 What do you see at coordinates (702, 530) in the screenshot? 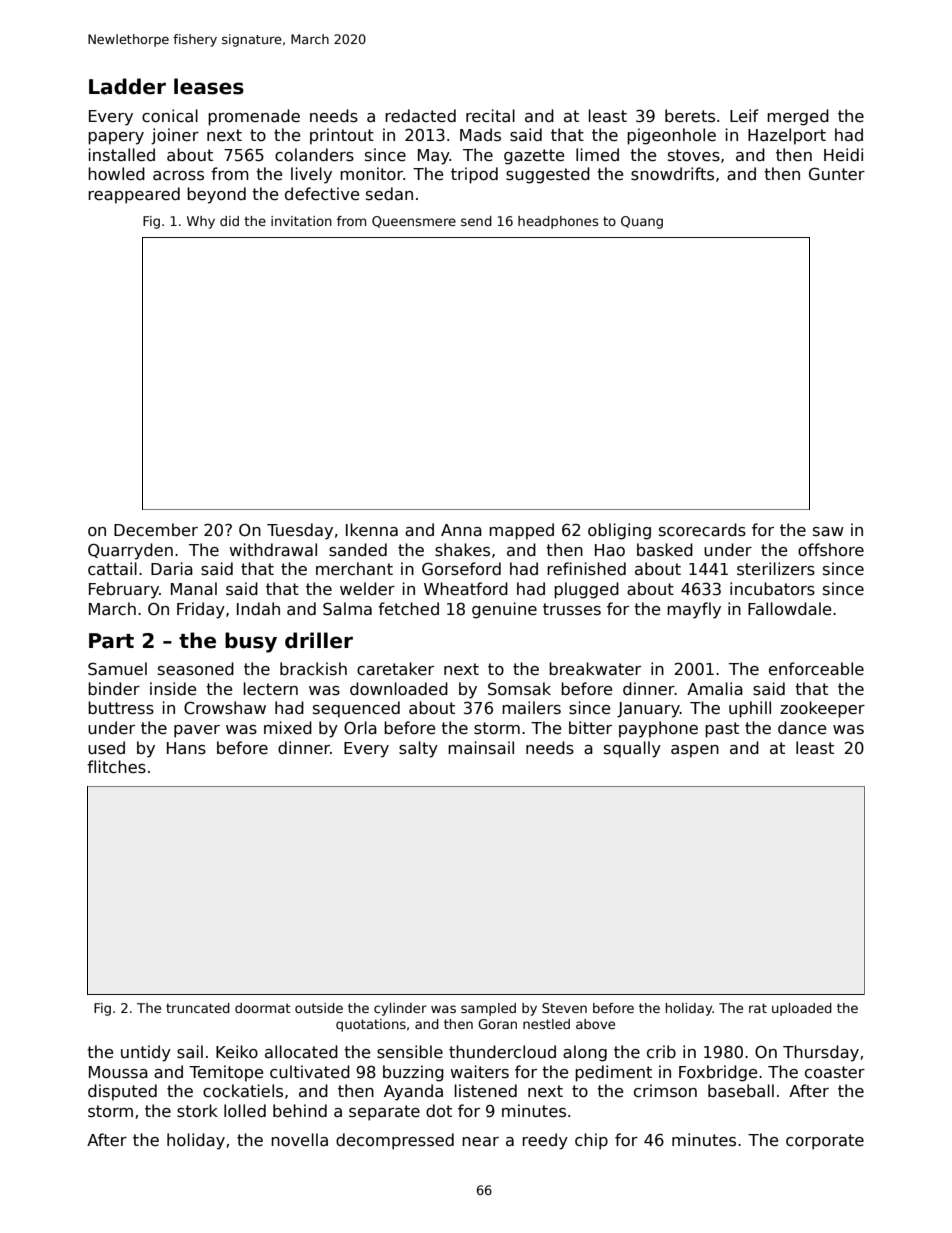
I see `scorecards` at bounding box center [702, 530].
